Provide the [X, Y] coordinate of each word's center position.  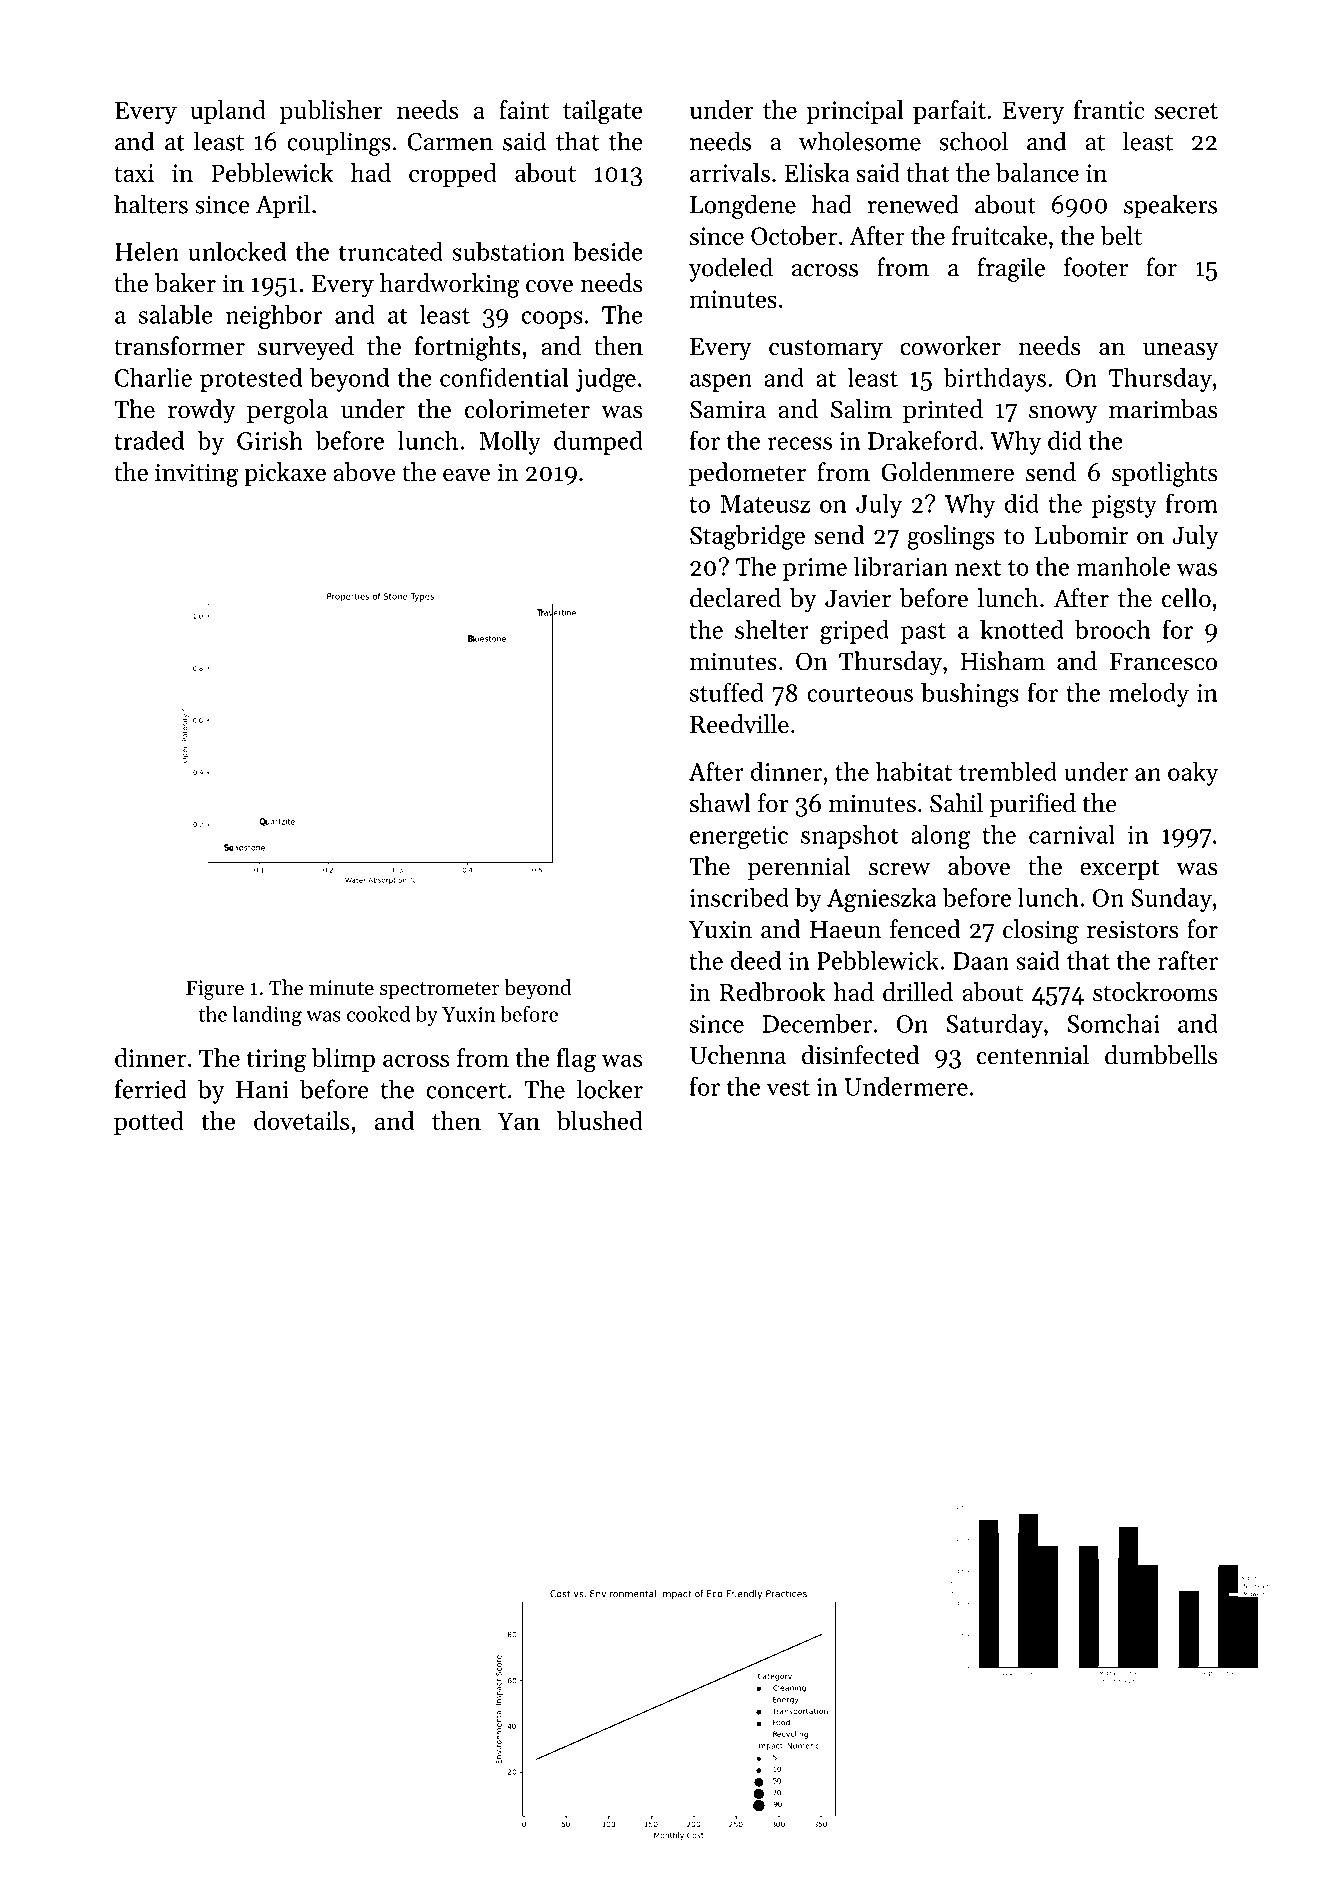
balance [1037, 172]
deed [756, 960]
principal [855, 112]
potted [149, 1123]
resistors [1132, 929]
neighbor [273, 317]
